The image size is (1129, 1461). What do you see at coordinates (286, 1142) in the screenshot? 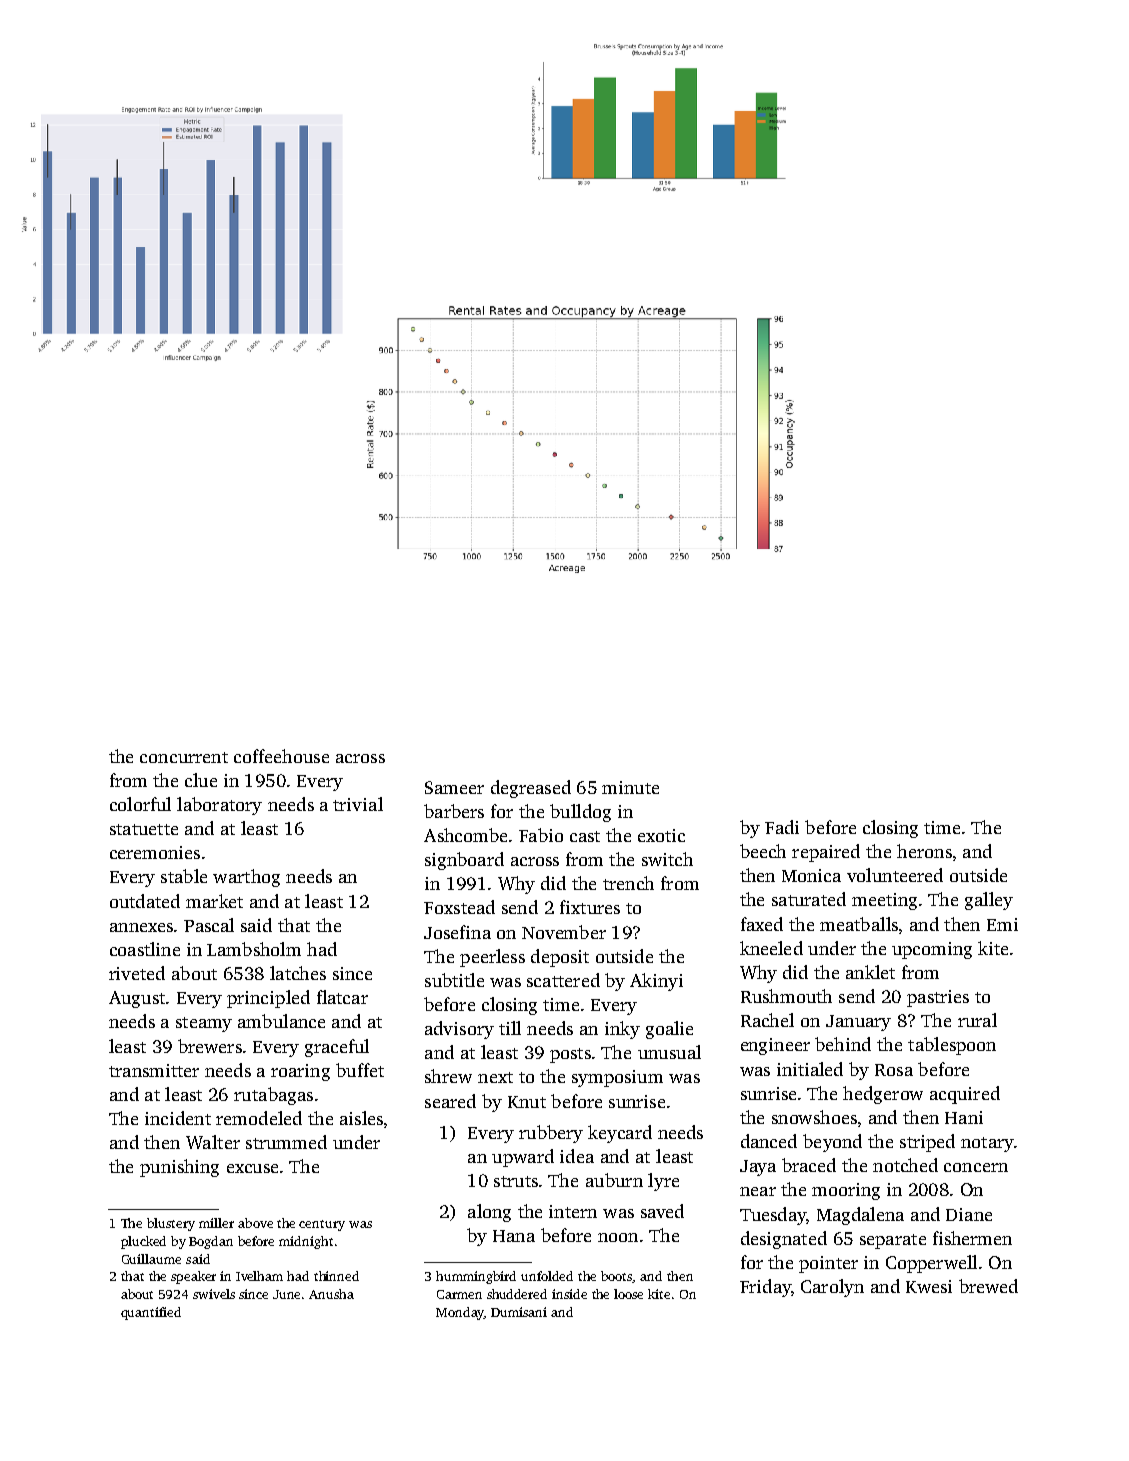
I see `strummed` at bounding box center [286, 1142].
